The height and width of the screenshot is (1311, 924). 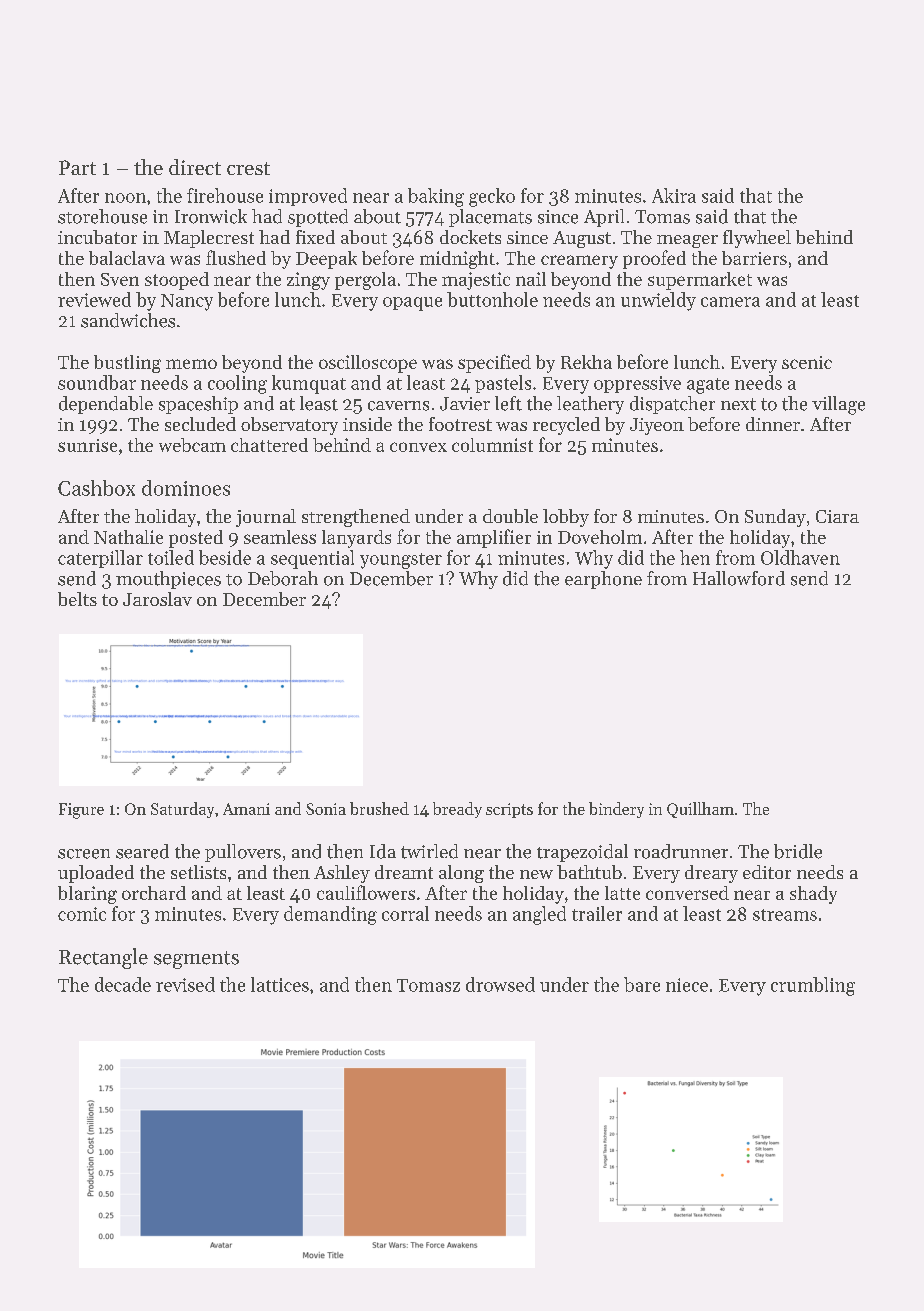 What do you see at coordinates (195, 167) in the screenshot?
I see `direct` at bounding box center [195, 167].
